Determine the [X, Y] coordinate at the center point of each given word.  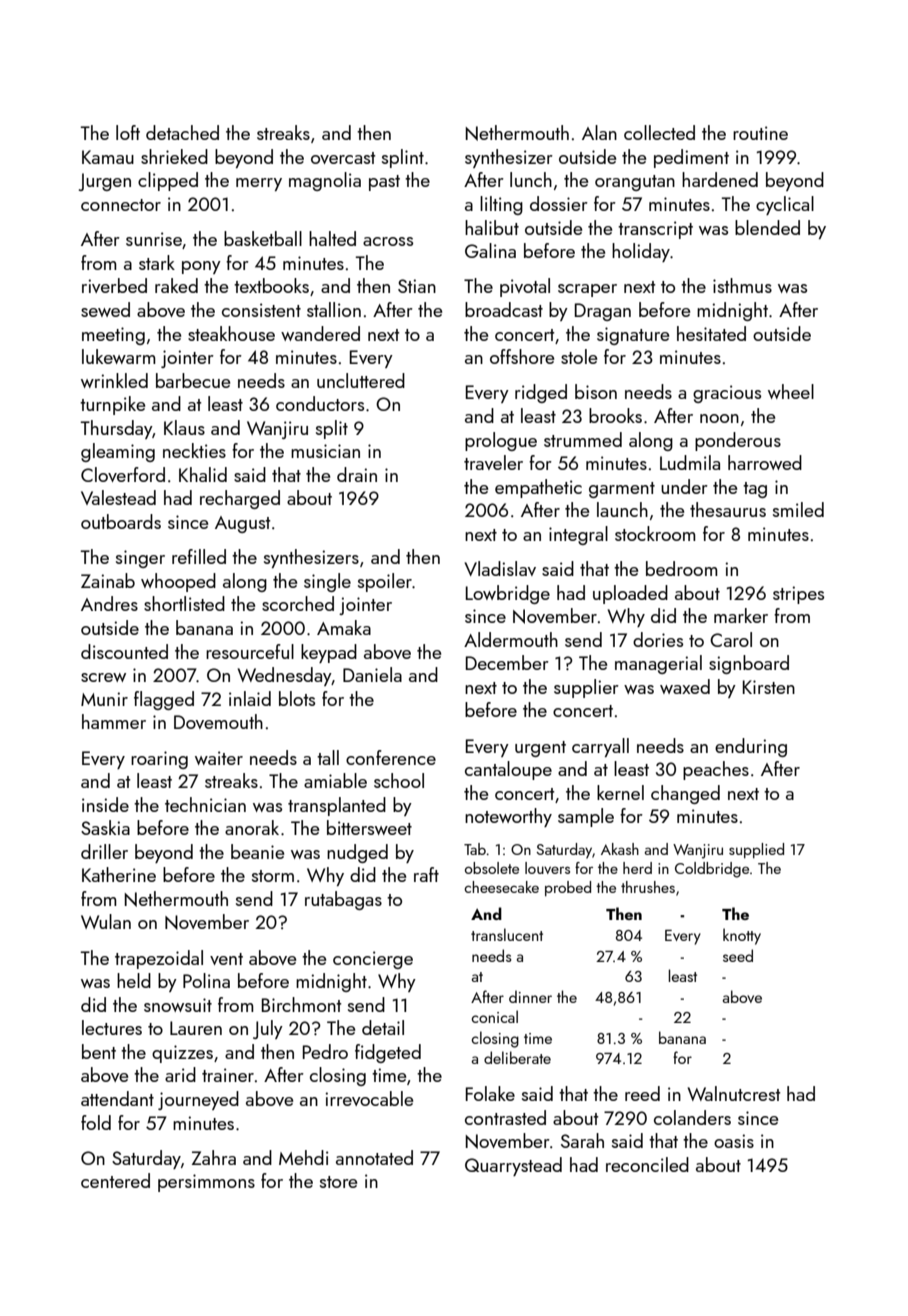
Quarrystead [513, 1166]
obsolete [492, 868]
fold [96, 1122]
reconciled [647, 1164]
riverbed [114, 285]
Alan [599, 132]
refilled [199, 556]
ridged [541, 393]
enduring [751, 747]
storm [273, 876]
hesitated [711, 333]
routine [760, 133]
